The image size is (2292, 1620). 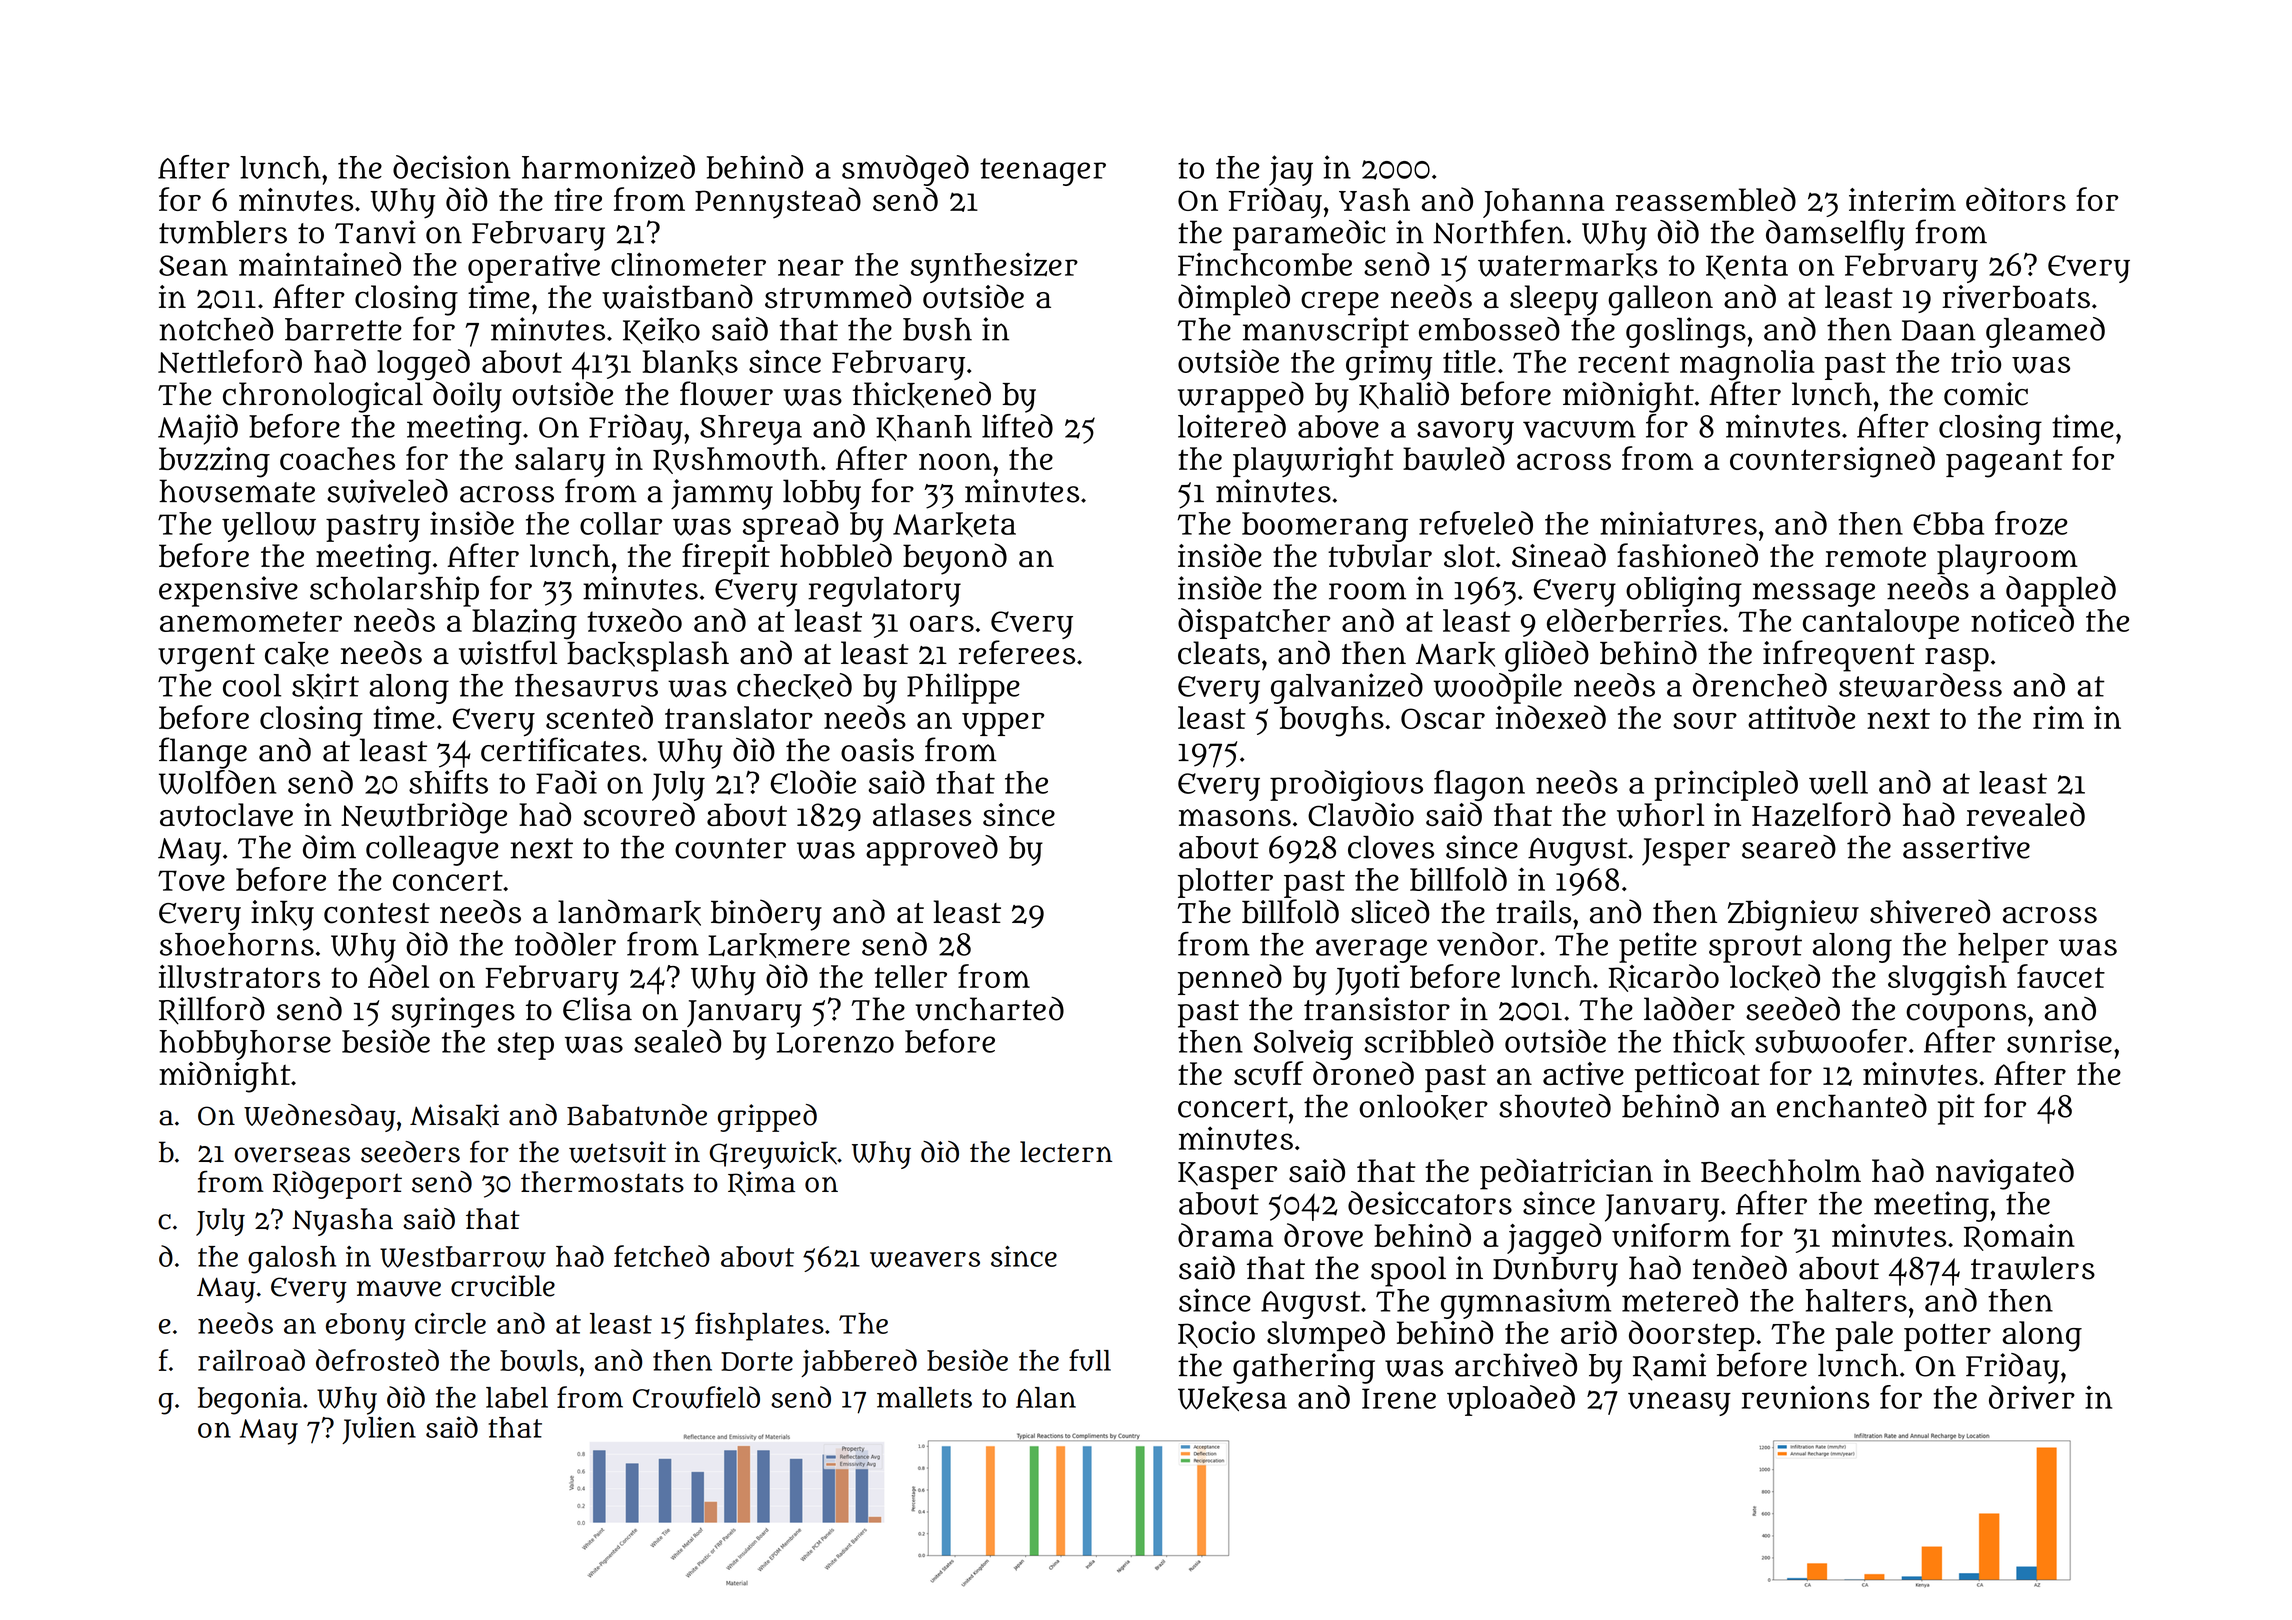 I want to click on navigated, so click(x=2005, y=1174).
